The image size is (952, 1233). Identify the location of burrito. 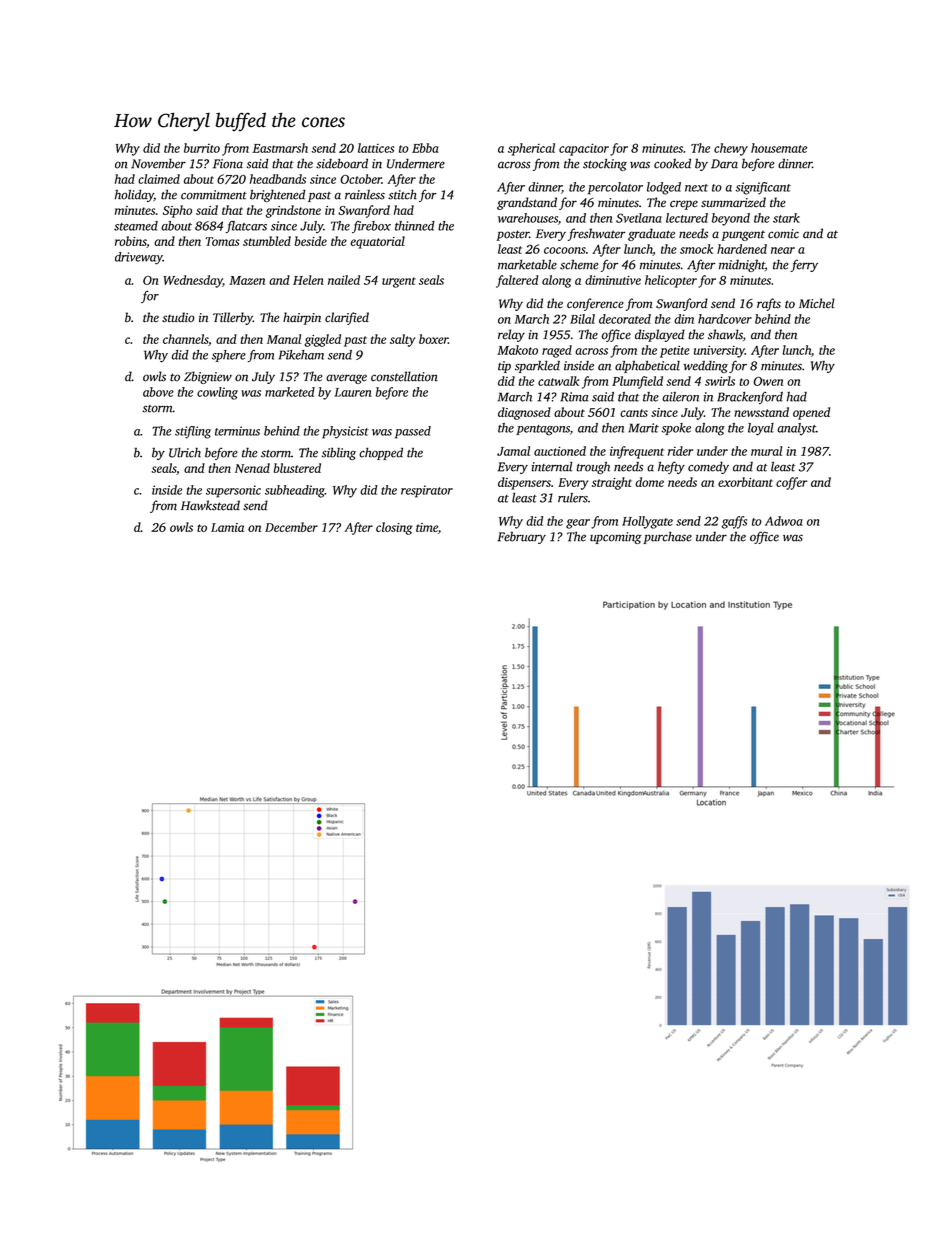
(202, 148).
